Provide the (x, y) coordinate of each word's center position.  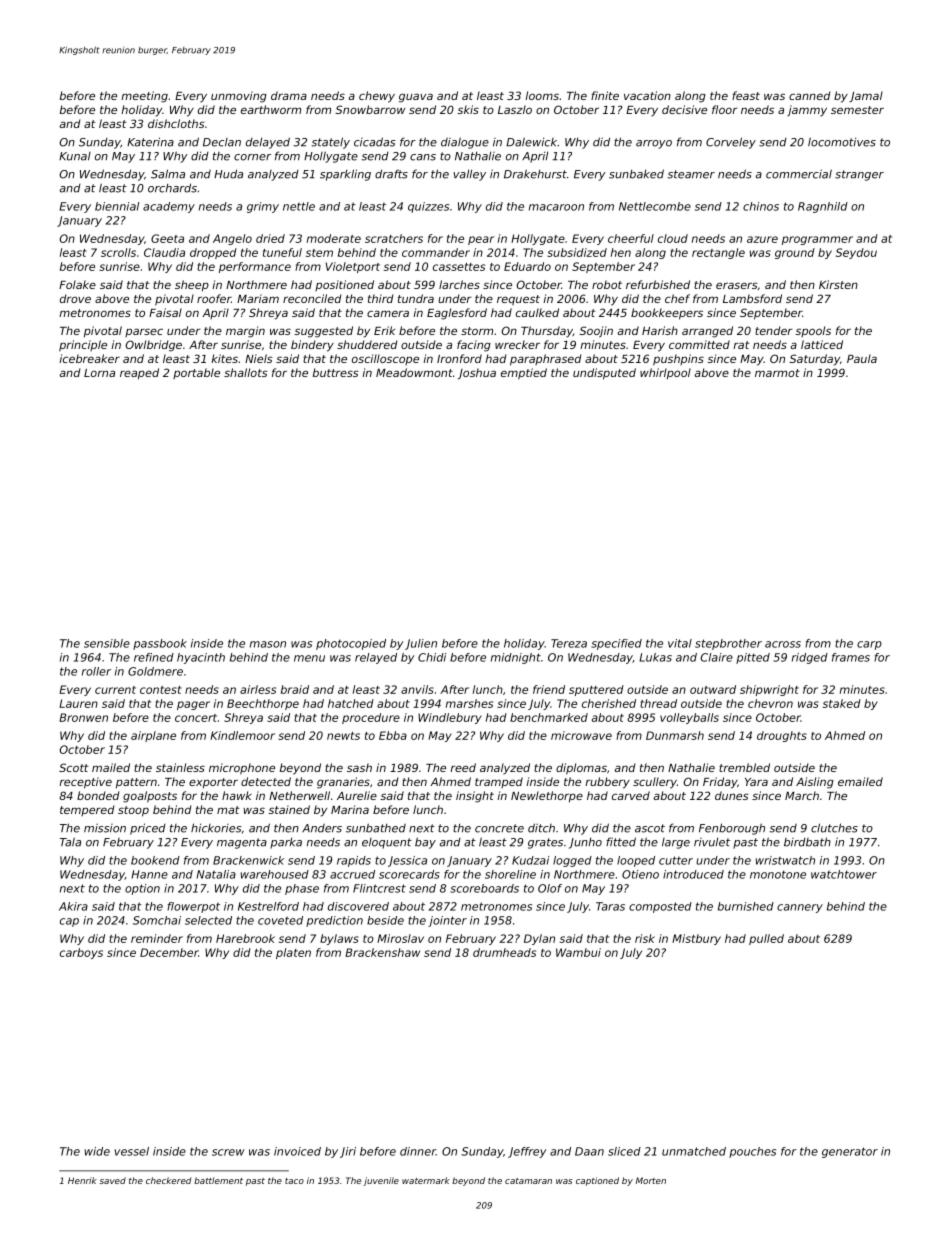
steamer (691, 174)
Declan (222, 142)
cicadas (375, 142)
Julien (421, 644)
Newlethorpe (547, 797)
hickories (216, 828)
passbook (160, 644)
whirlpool (665, 374)
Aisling (815, 783)
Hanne (149, 874)
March (802, 795)
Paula (862, 358)
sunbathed (376, 828)
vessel (131, 1151)
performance (255, 267)
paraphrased (545, 360)
